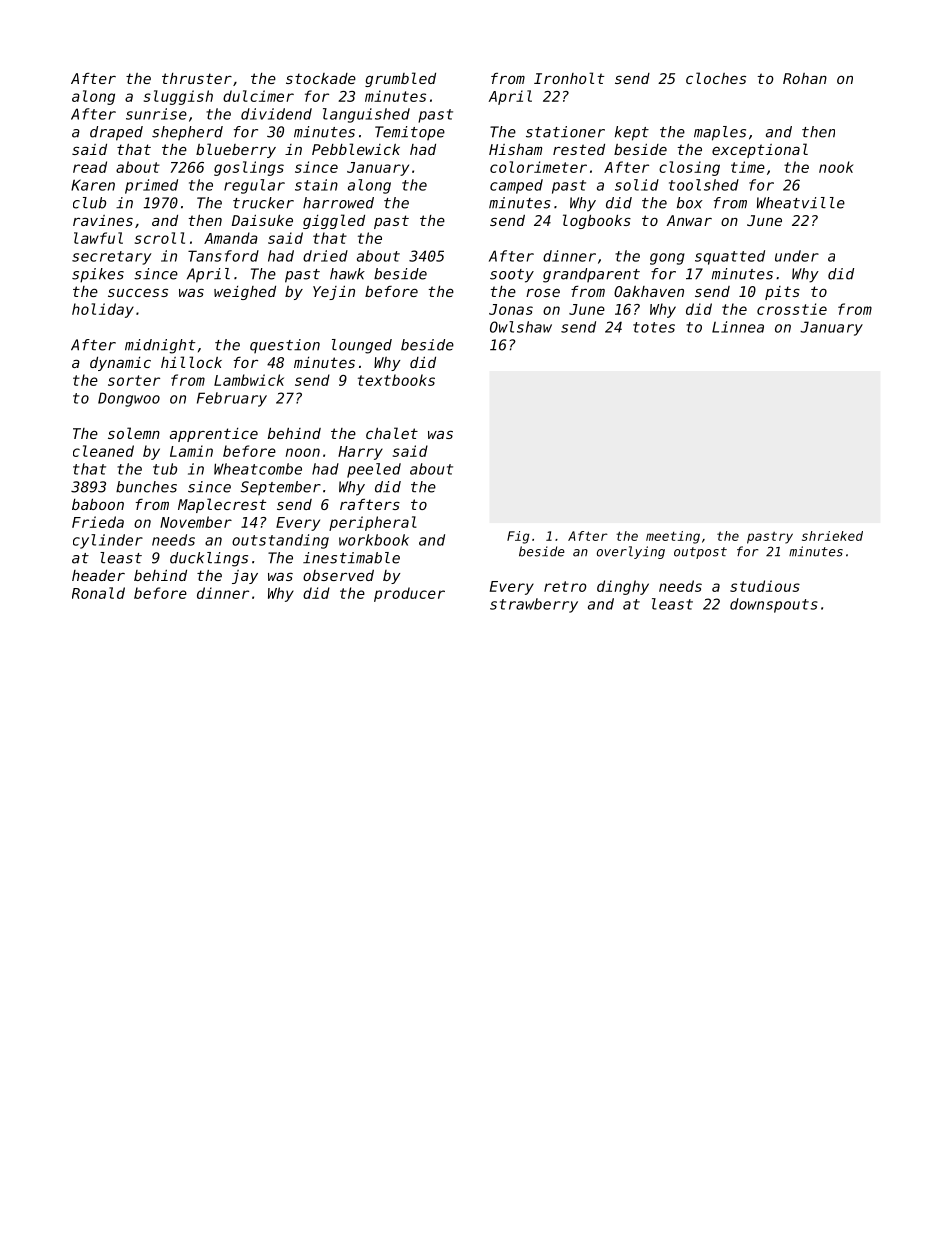 This screenshot has height=1233, width=952. What do you see at coordinates (836, 167) in the screenshot?
I see `nook` at bounding box center [836, 167].
